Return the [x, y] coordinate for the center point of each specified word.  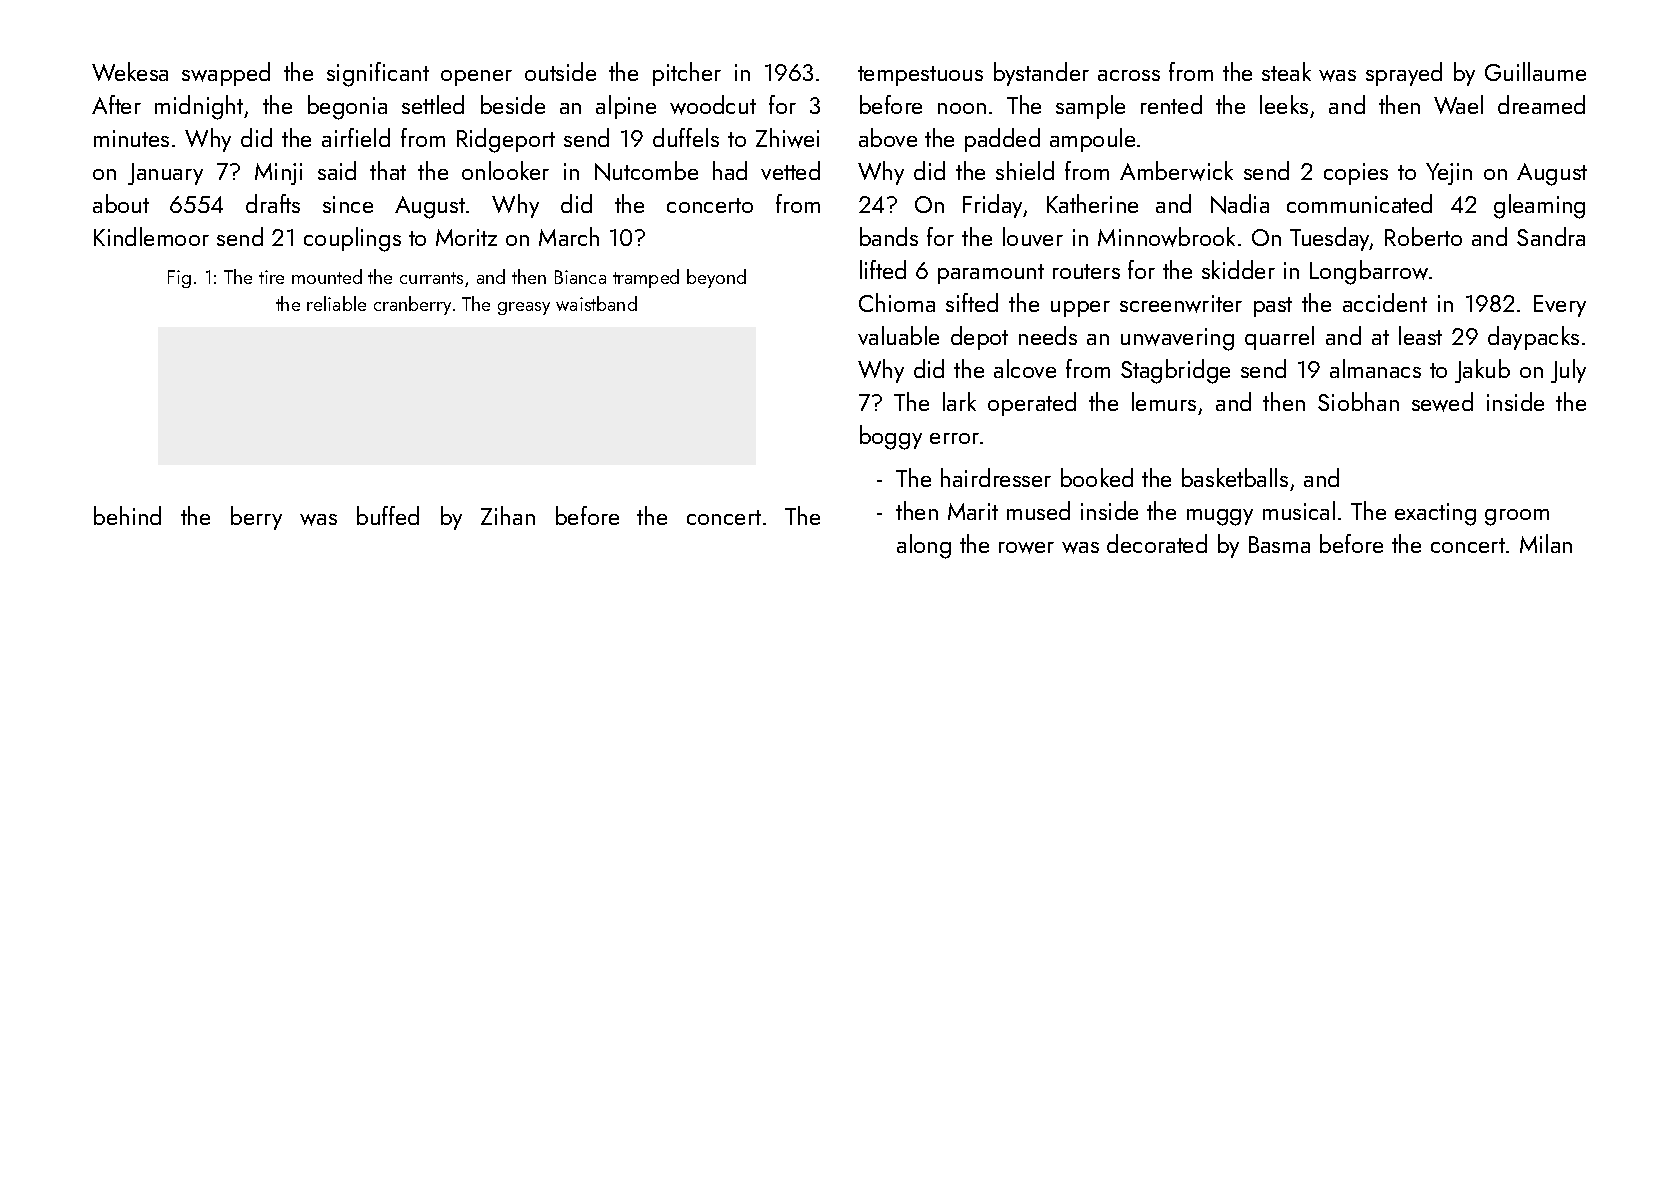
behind [127, 515]
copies [1356, 174]
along [924, 546]
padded [1002, 140]
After [116, 104]
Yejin [1449, 174]
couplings [352, 239]
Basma [1279, 544]
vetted [790, 170]
